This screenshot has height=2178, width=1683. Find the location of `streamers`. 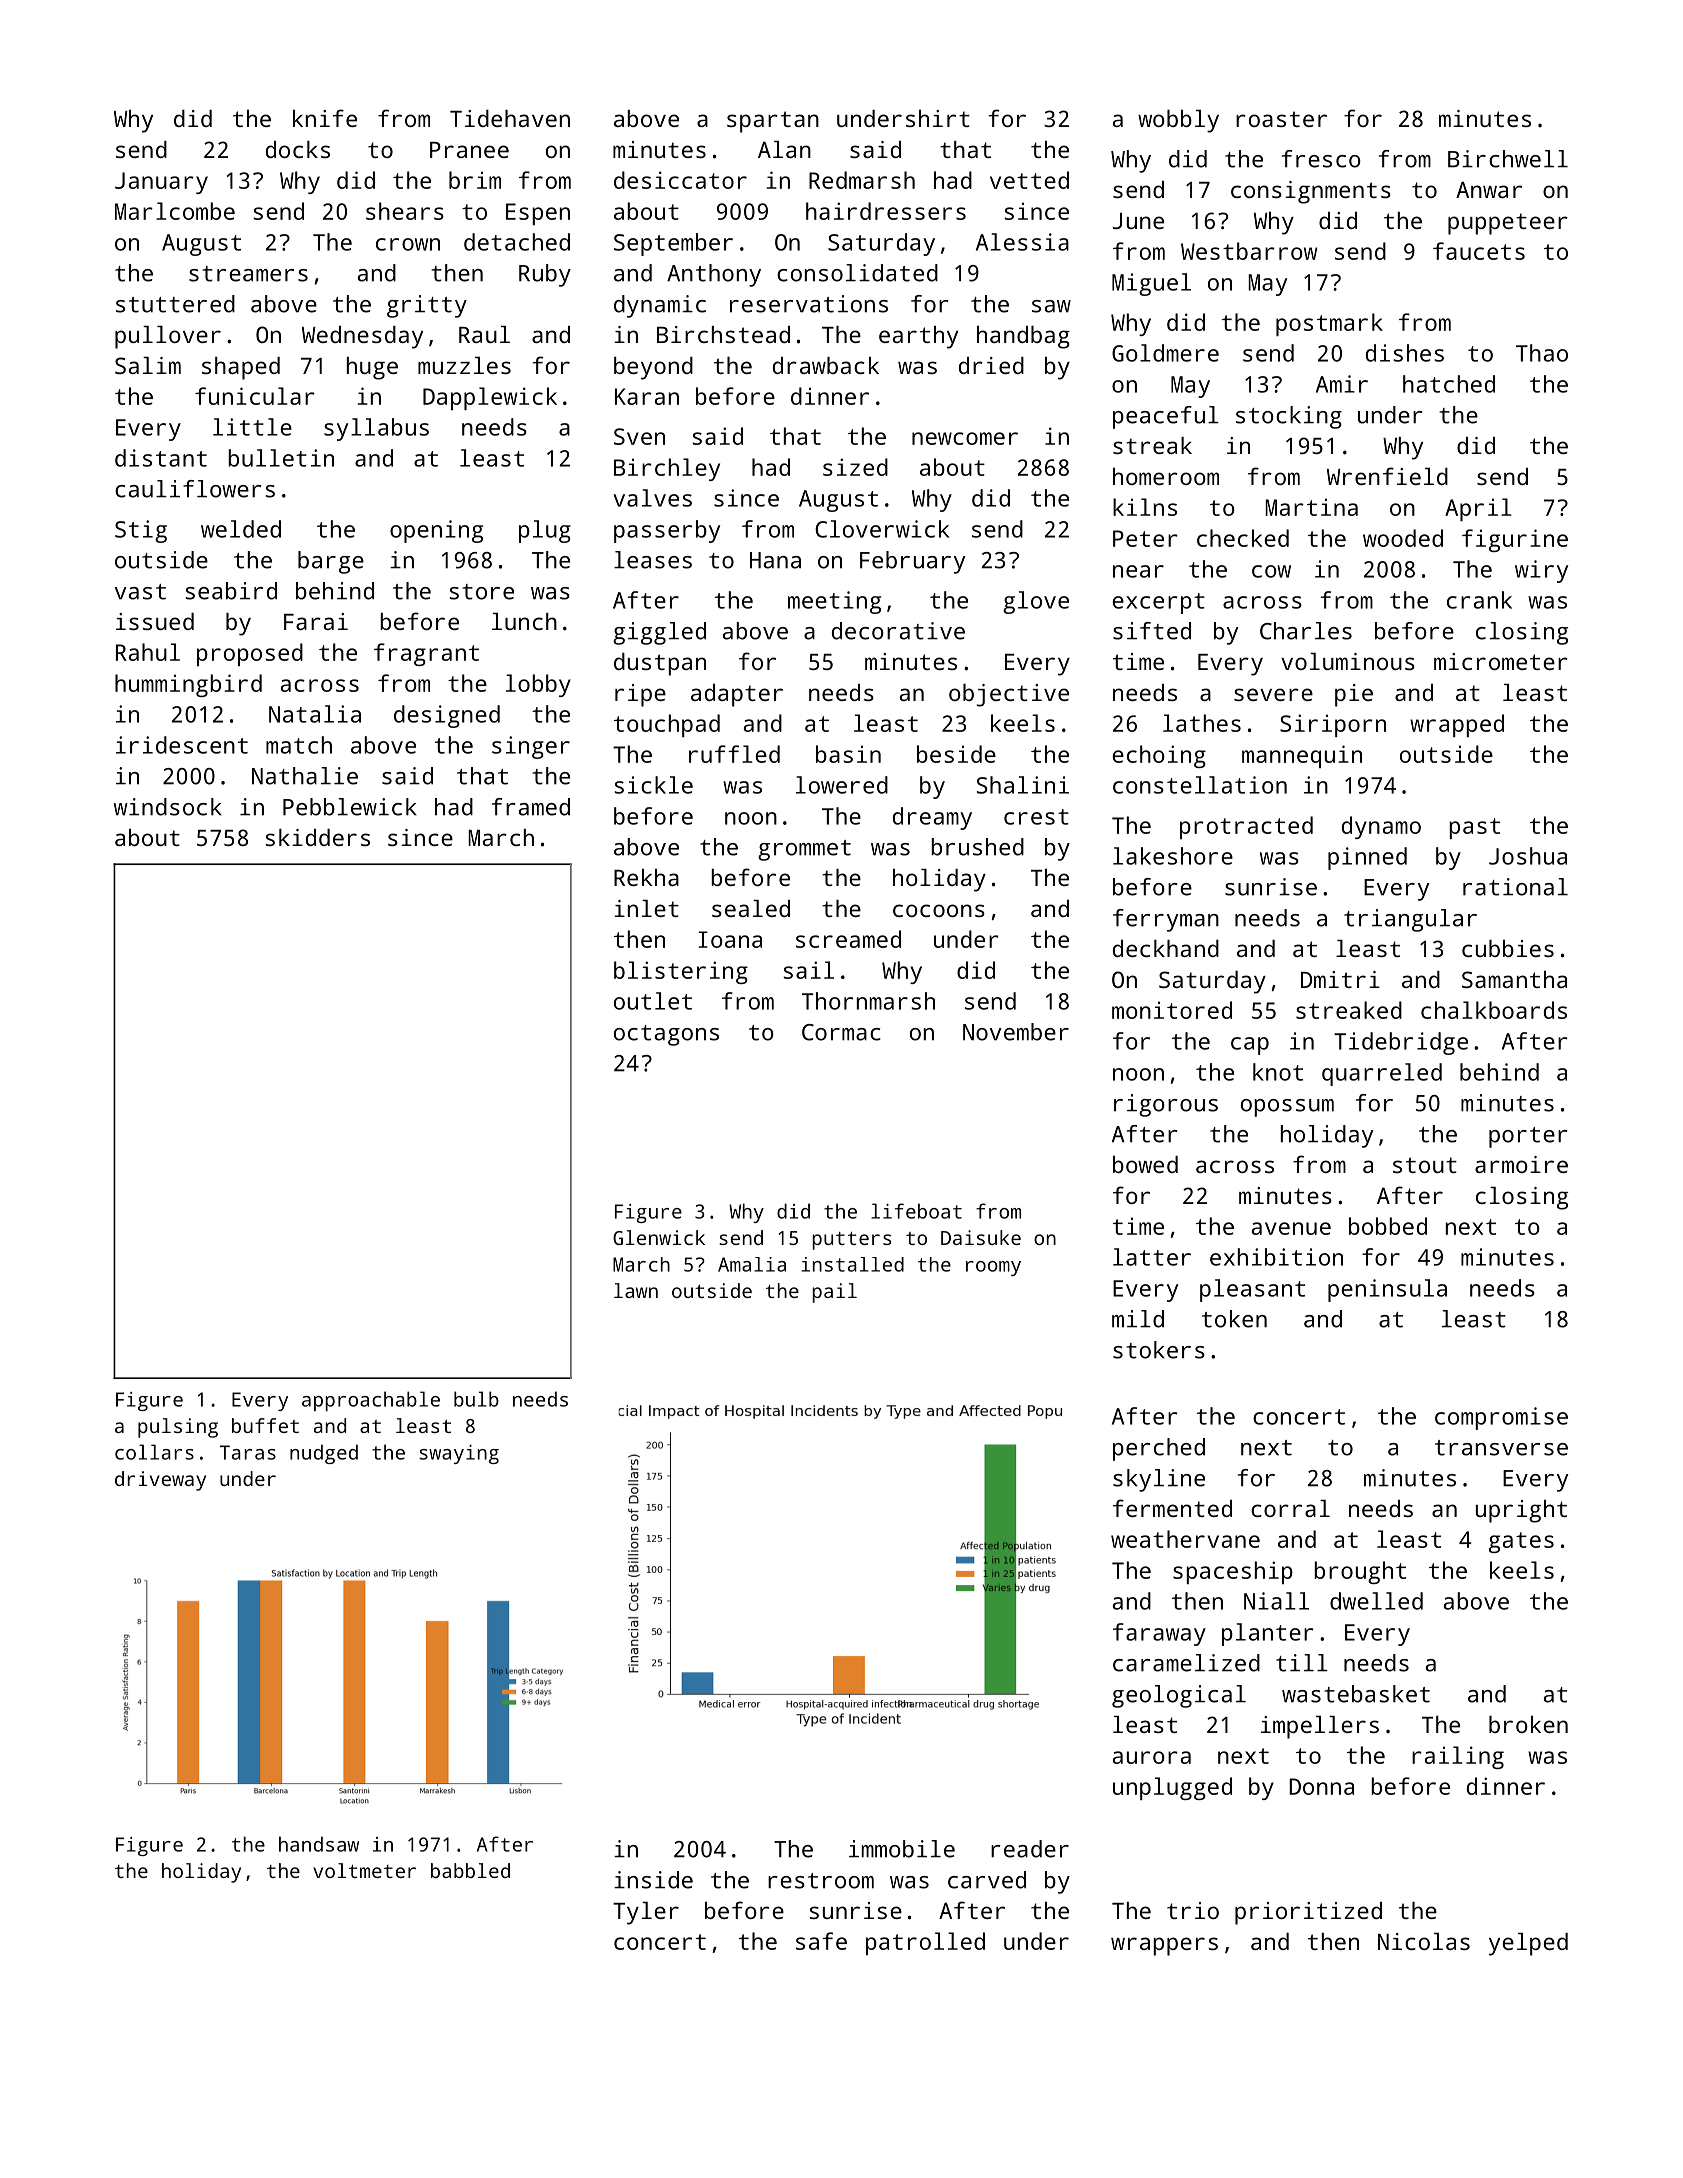

streamers is located at coordinates (248, 274).
